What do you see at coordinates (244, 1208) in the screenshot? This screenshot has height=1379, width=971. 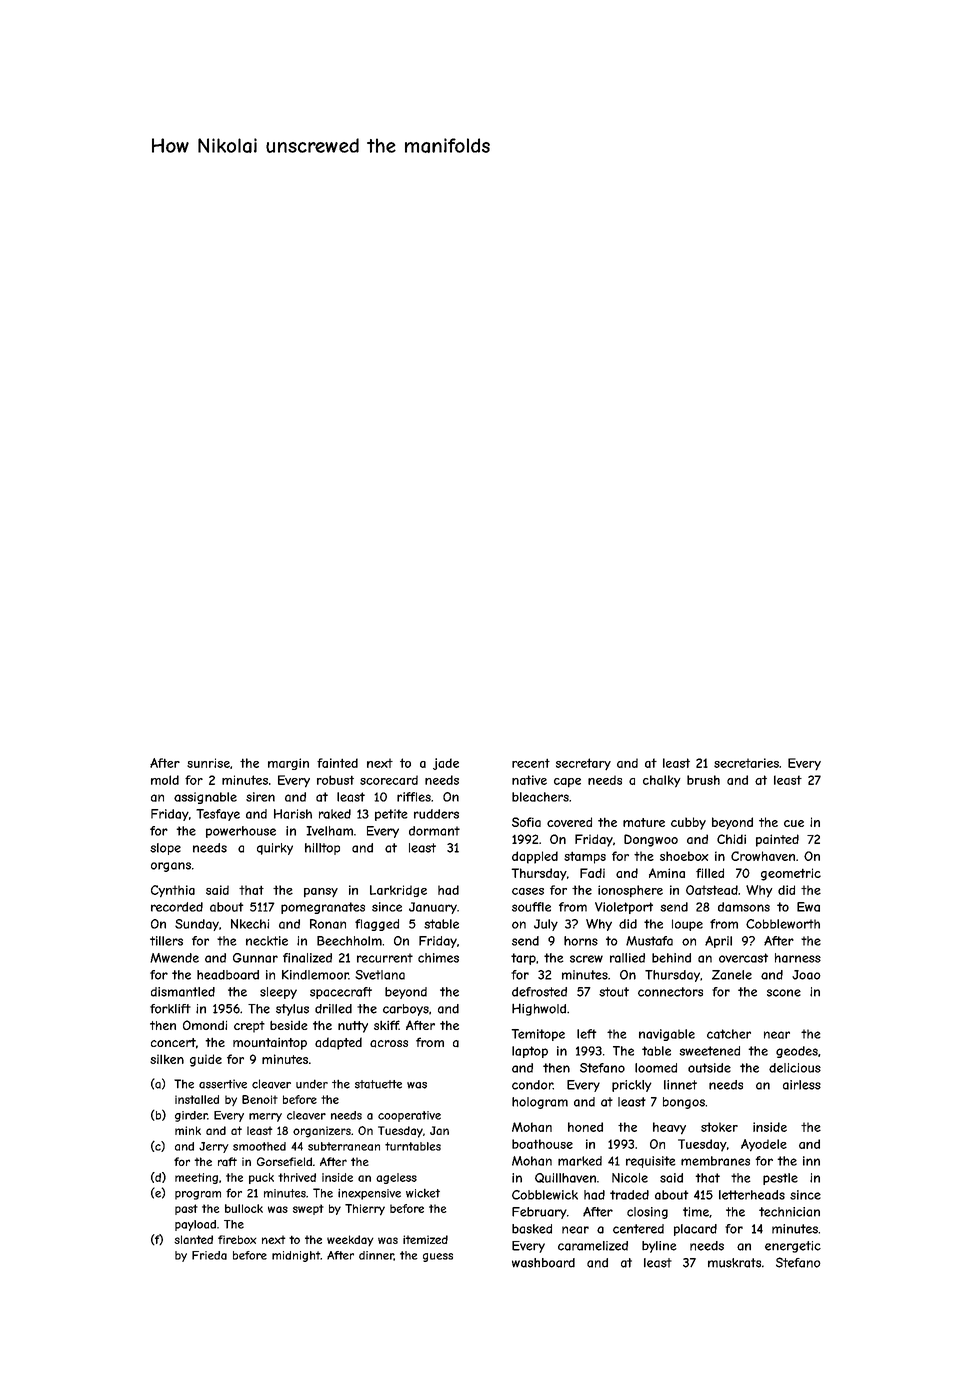 I see `bullock` at bounding box center [244, 1208].
